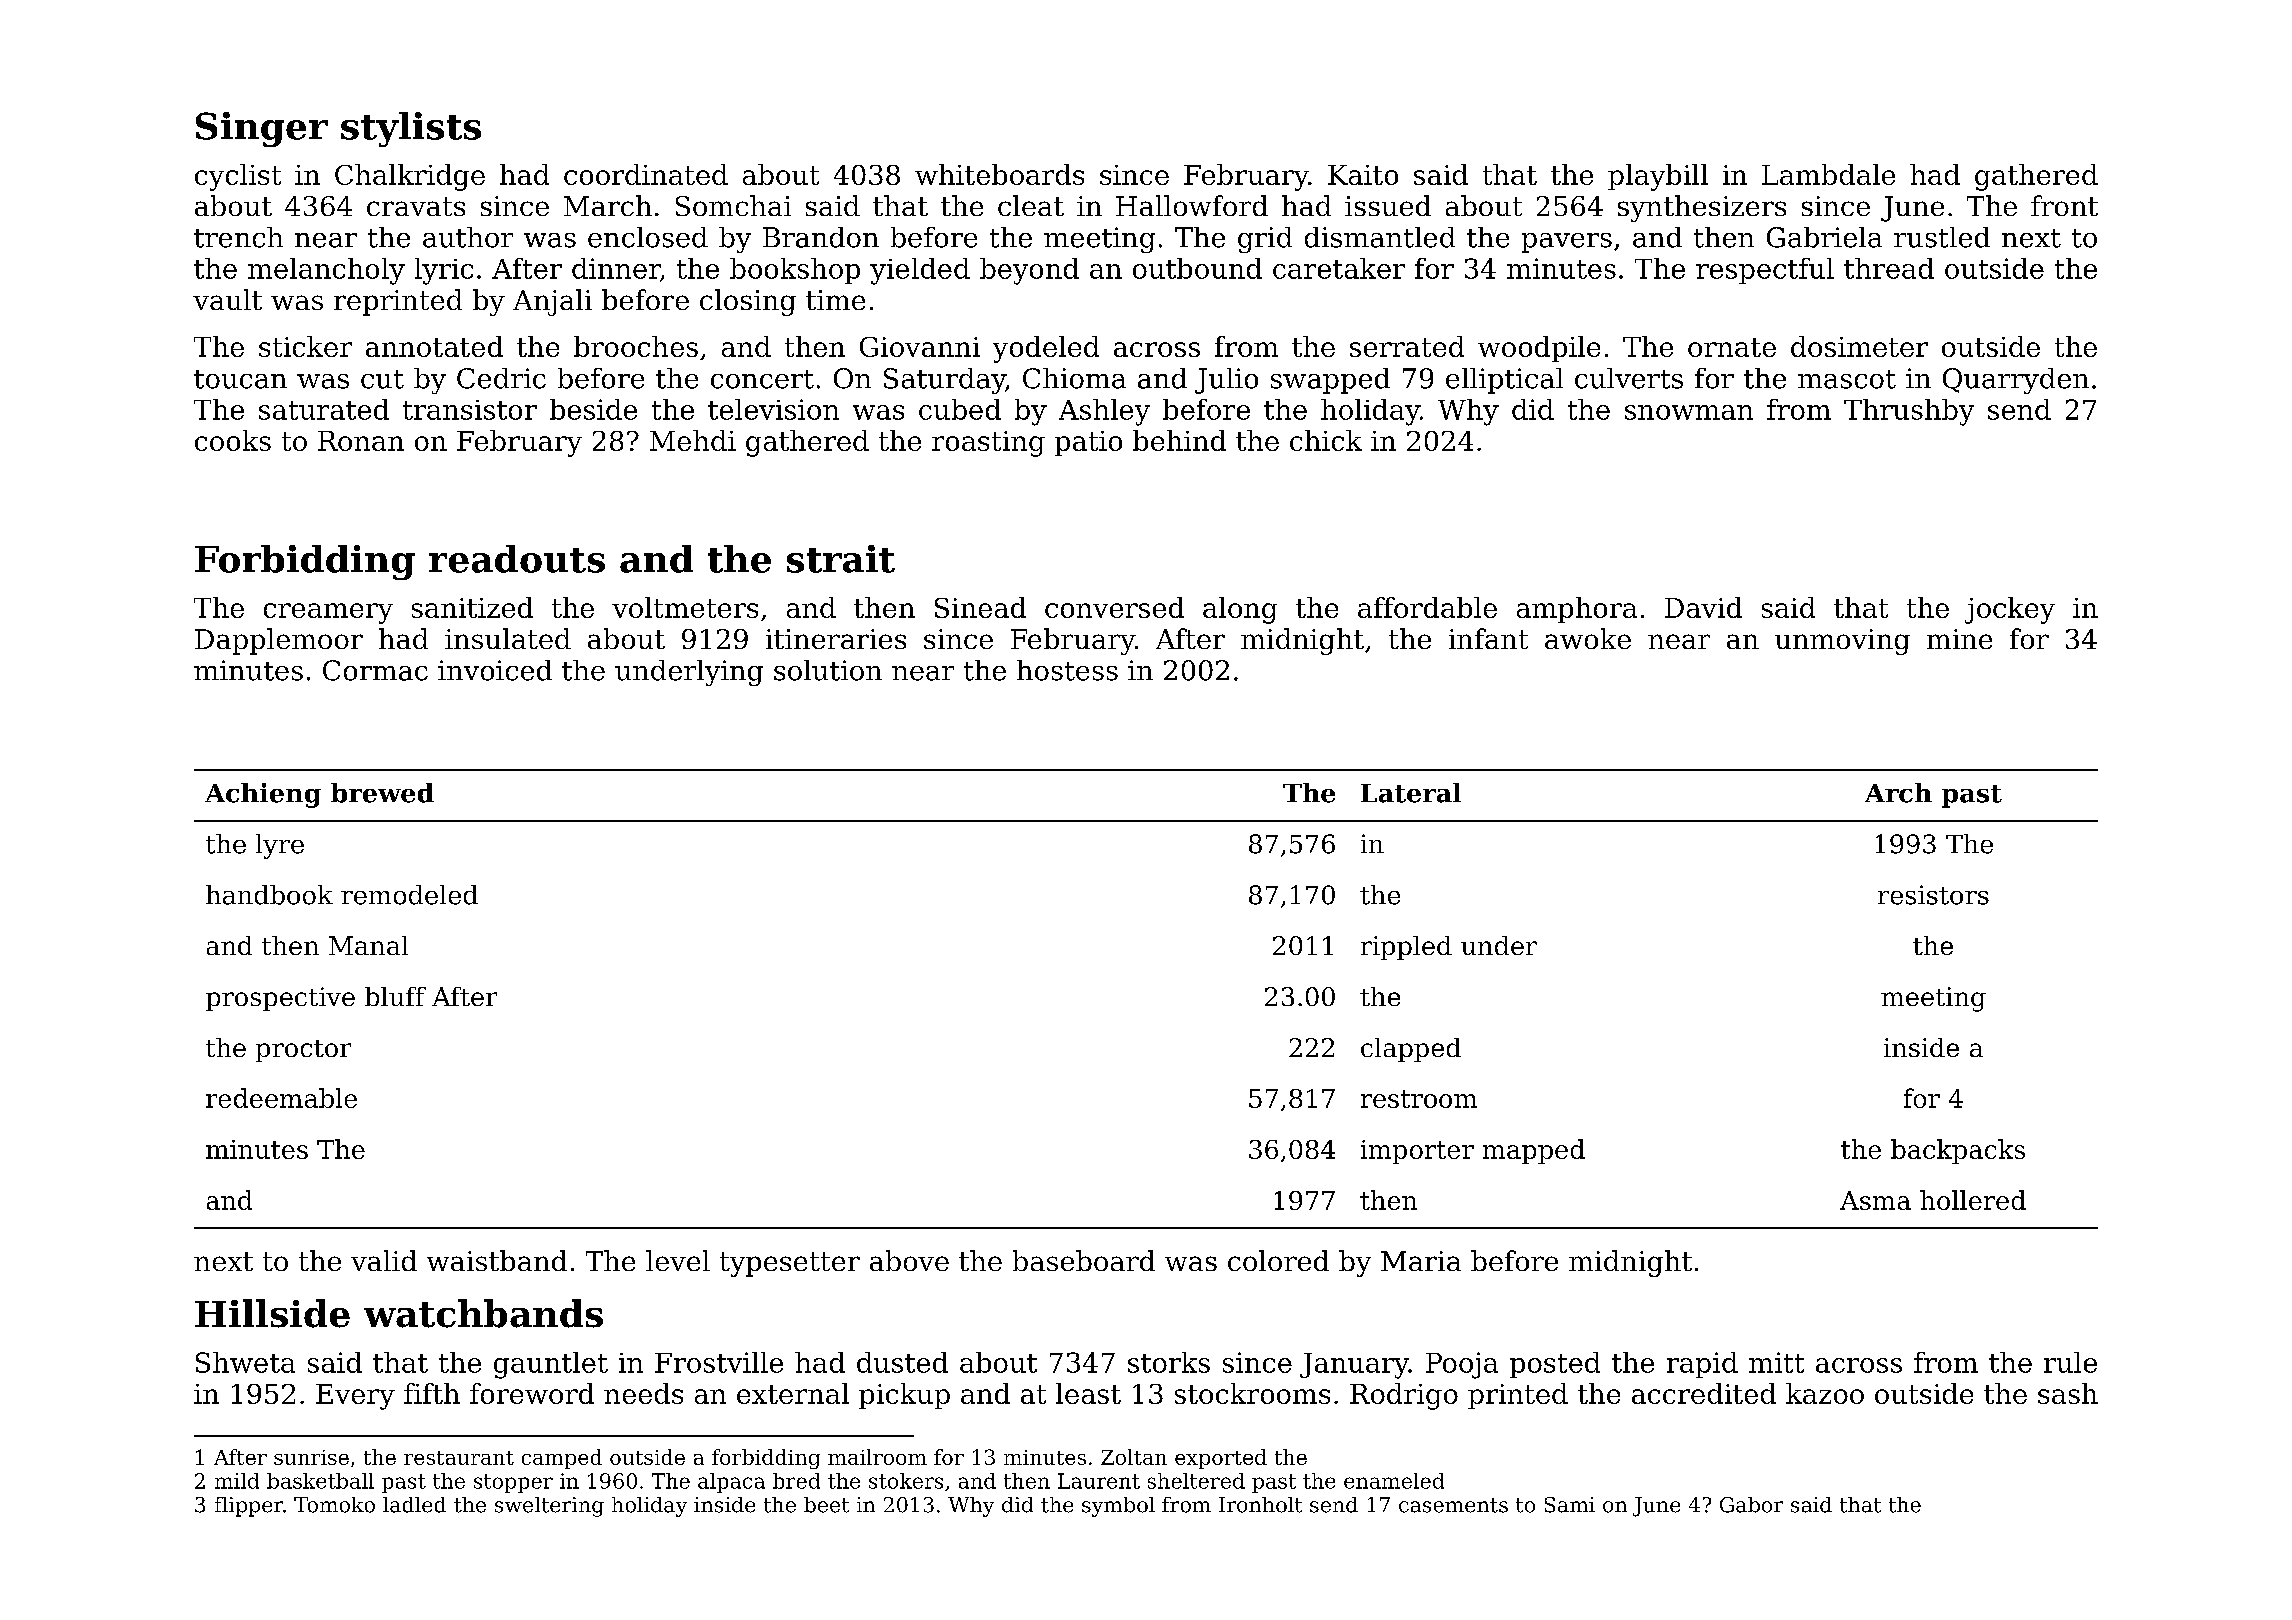  Describe the element at coordinates (1658, 177) in the screenshot. I see `playbill` at that location.
